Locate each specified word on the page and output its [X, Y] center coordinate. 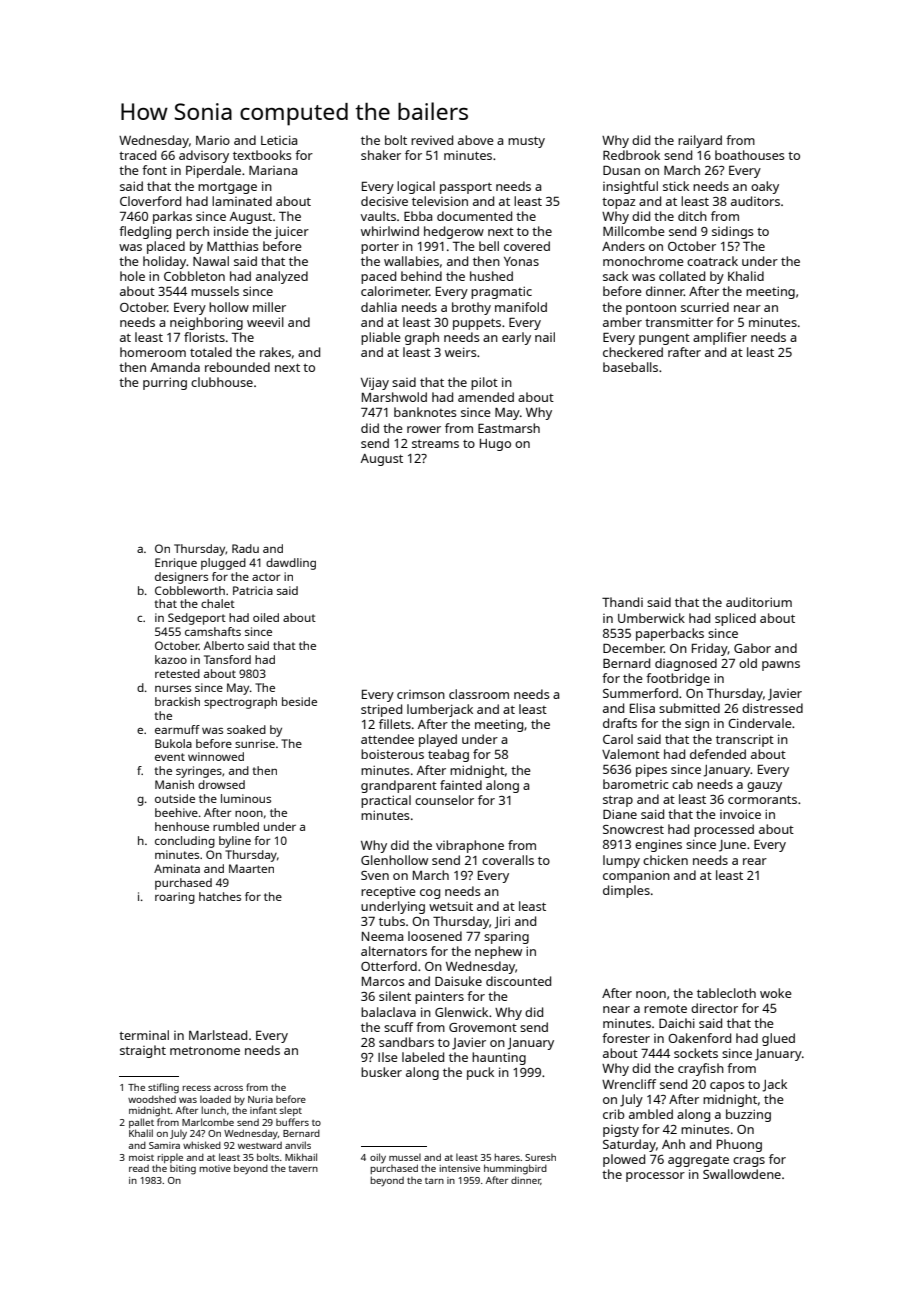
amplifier [720, 338]
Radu [245, 548]
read [139, 1168]
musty [526, 142]
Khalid [746, 276]
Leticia [279, 140]
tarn [434, 1181]
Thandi [622, 602]
